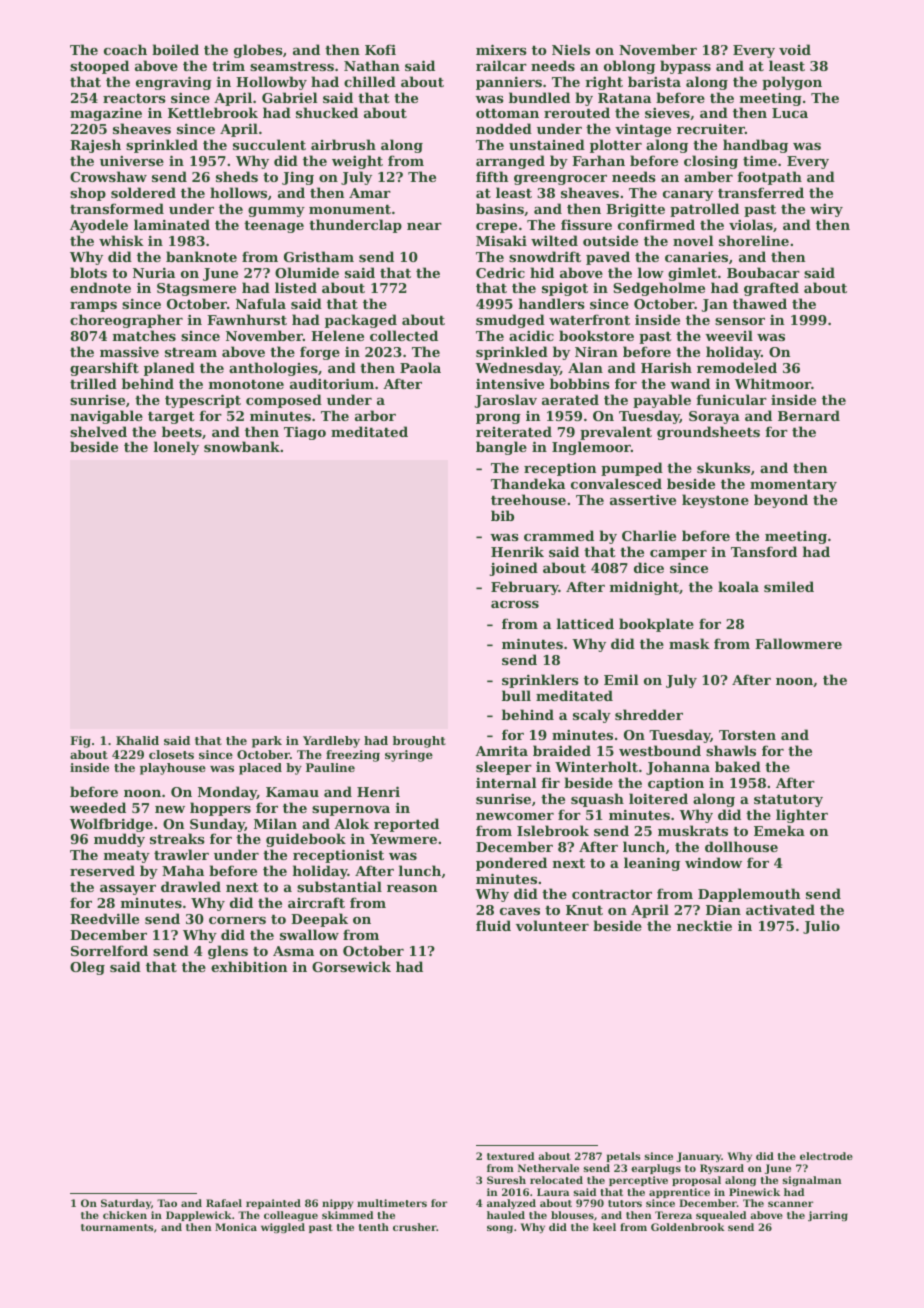  Describe the element at coordinates (493, 925) in the page. I see `fluid` at that location.
